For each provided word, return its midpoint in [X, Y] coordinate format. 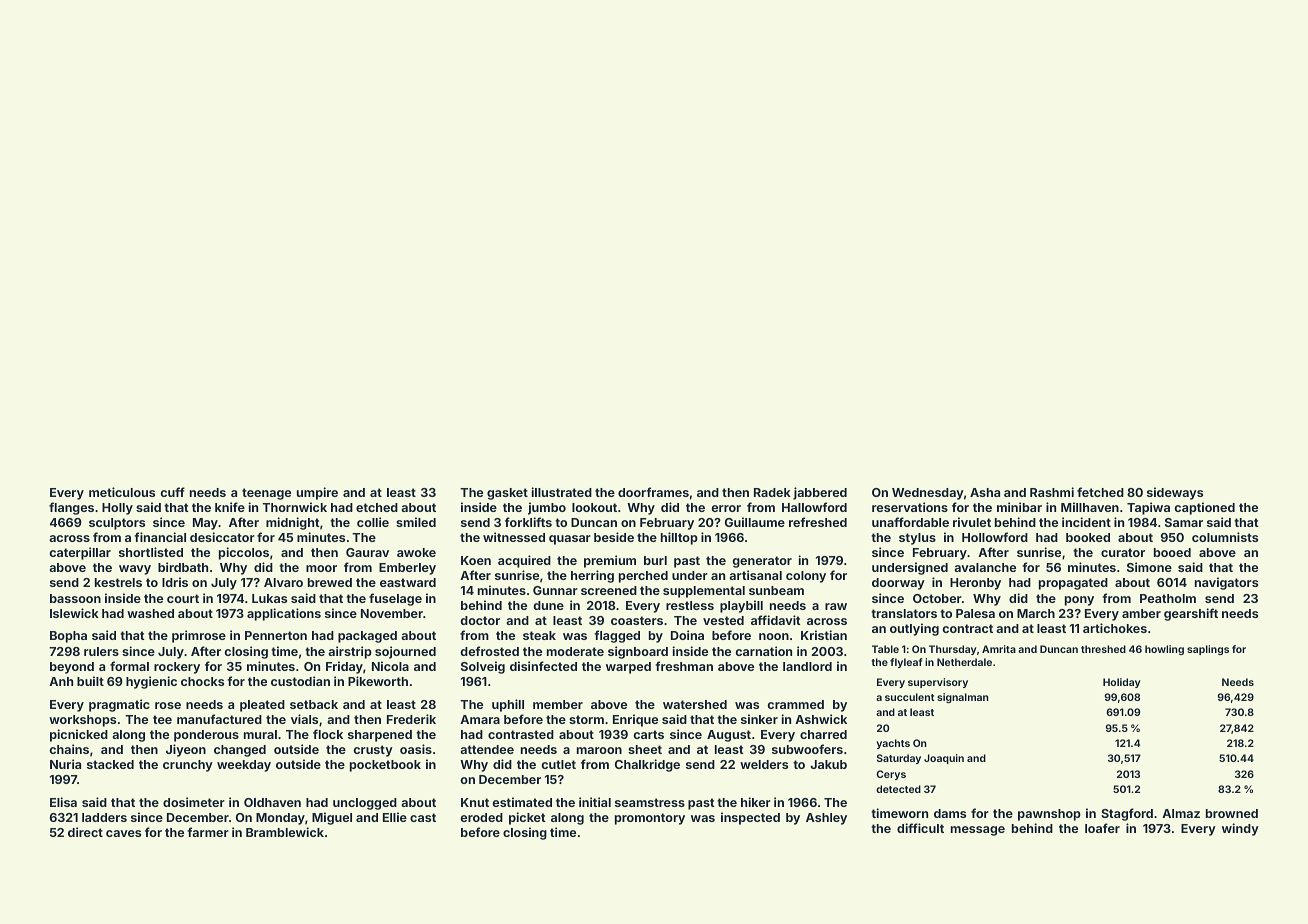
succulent [910, 697]
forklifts [528, 522]
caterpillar [80, 553]
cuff [172, 492]
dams [950, 813]
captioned [1204, 508]
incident [1086, 522]
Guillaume [755, 522]
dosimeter [194, 802]
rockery [177, 668]
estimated [522, 802]
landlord [807, 666]
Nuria [65, 764]
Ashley [826, 819]
